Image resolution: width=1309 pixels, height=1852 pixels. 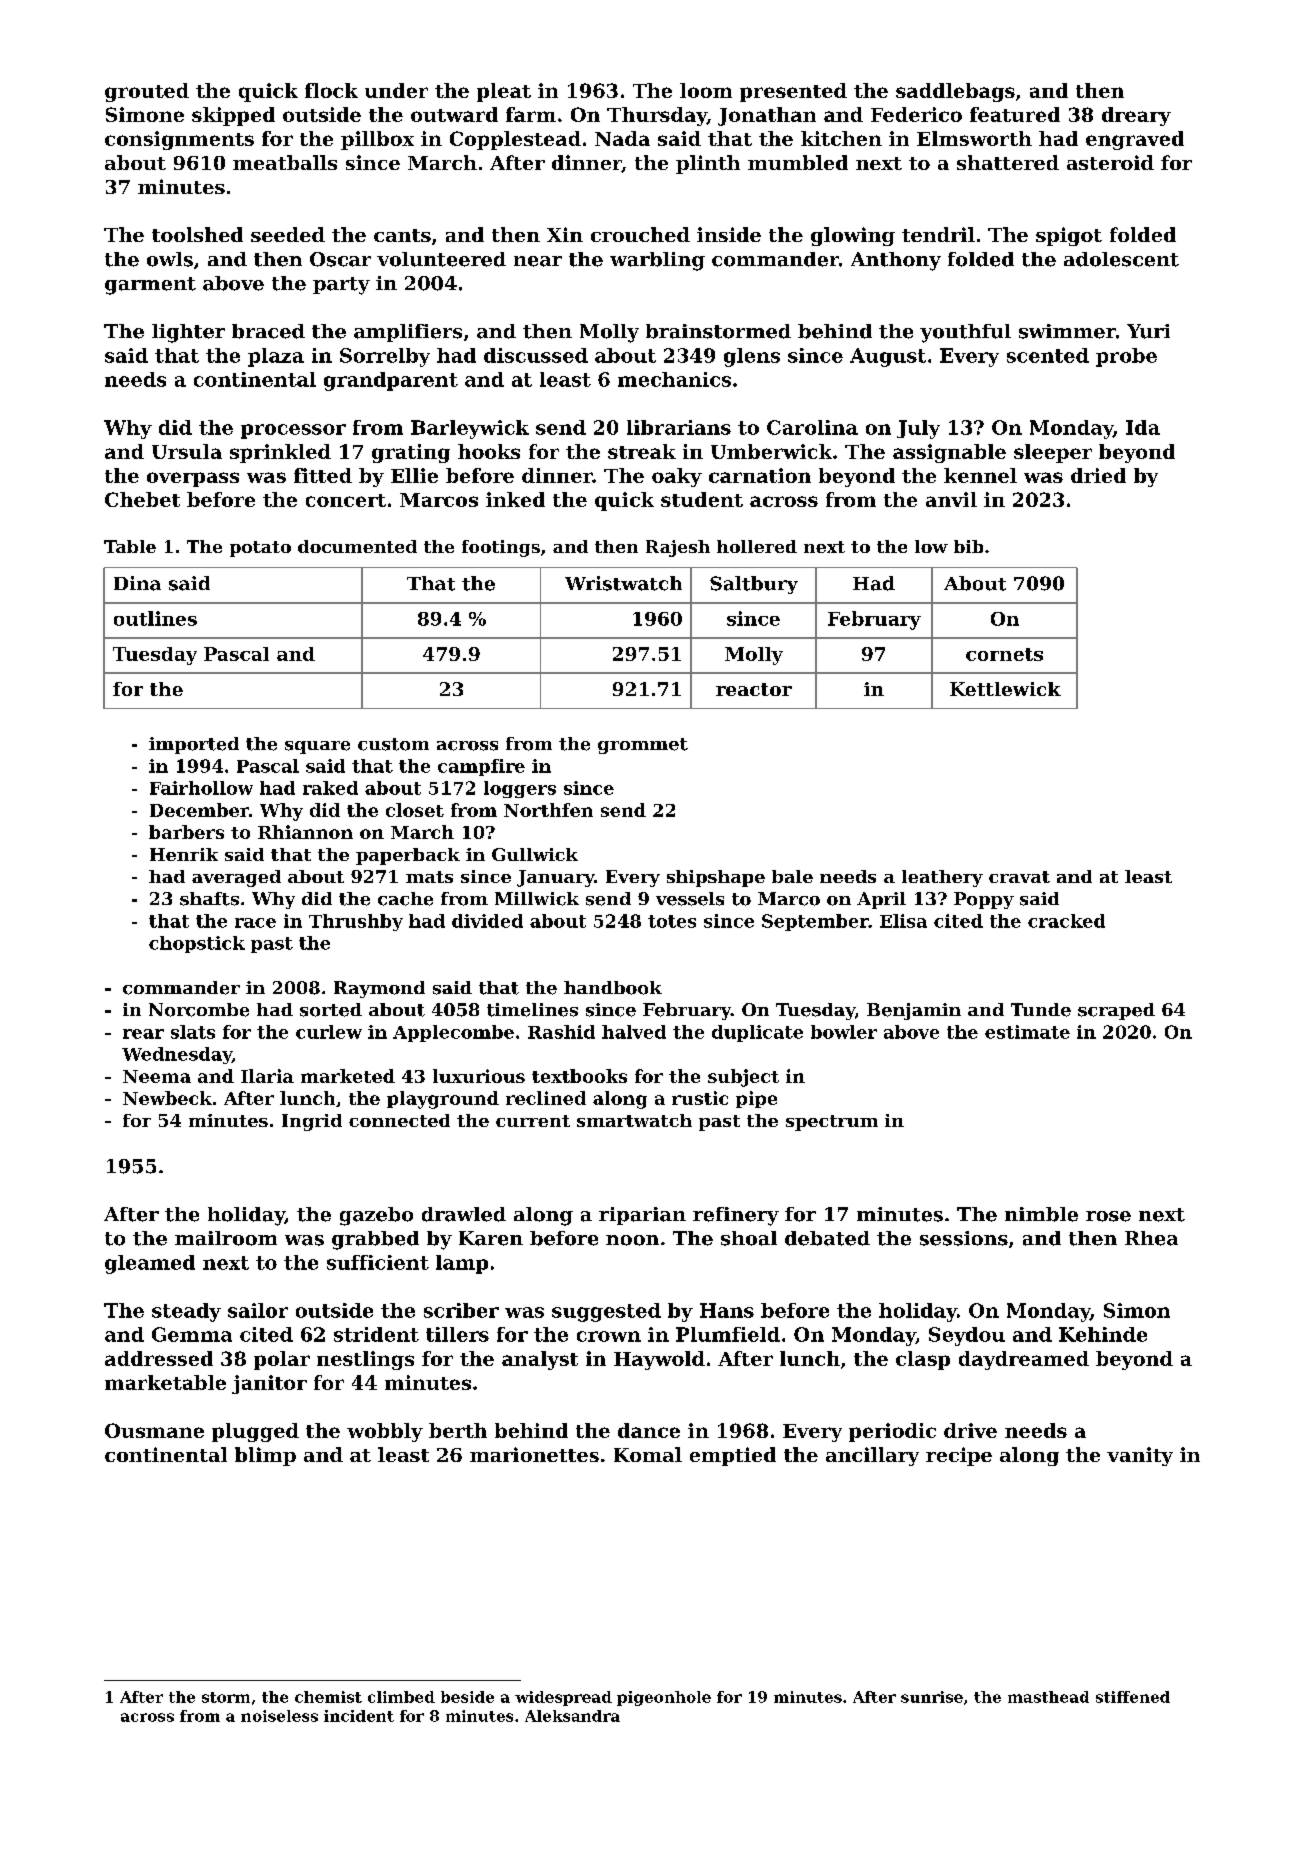 What do you see at coordinates (179, 140) in the document?
I see `consignments` at bounding box center [179, 140].
